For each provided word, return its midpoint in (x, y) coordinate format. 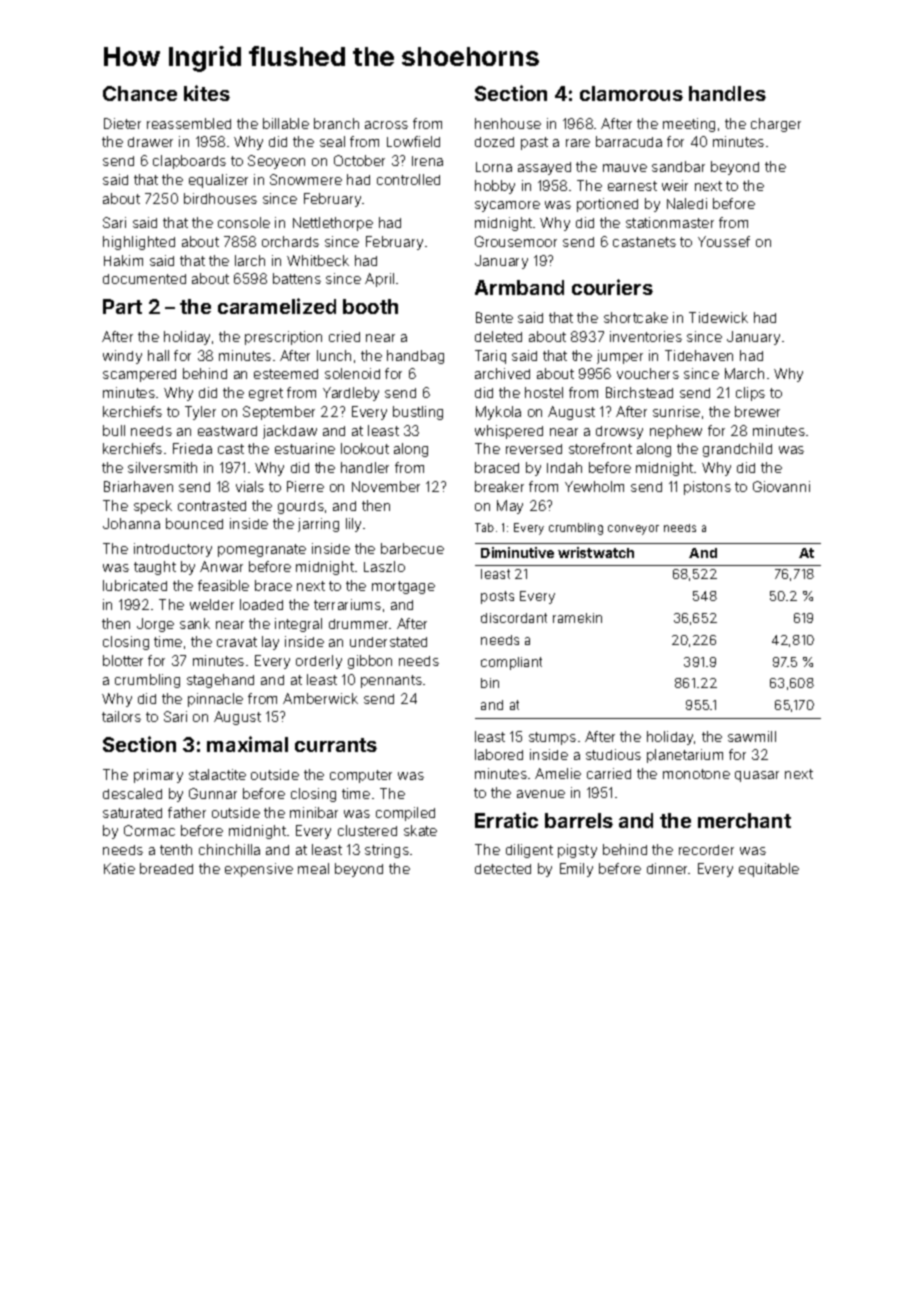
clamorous (631, 93)
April (379, 280)
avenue (541, 794)
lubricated (135, 585)
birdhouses (220, 198)
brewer (757, 411)
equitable (769, 870)
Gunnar (213, 793)
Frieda (192, 448)
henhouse (508, 123)
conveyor (633, 530)
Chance (140, 93)
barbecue (412, 548)
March (744, 373)
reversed (534, 449)
